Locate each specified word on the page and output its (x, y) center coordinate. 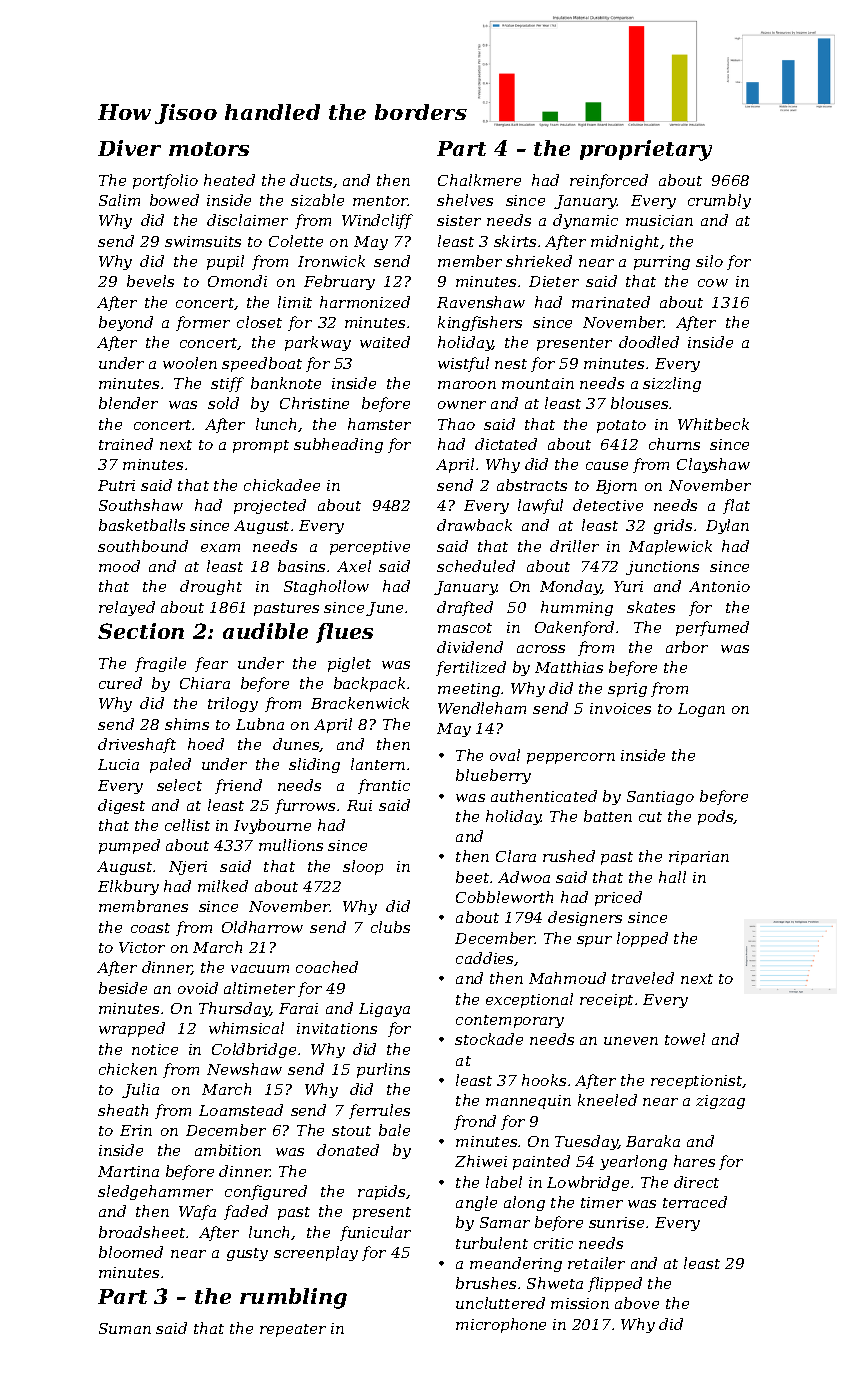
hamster (379, 424)
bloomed (131, 1252)
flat (736, 506)
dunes (296, 745)
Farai (298, 1008)
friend (238, 786)
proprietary (646, 150)
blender (128, 403)
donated (348, 1150)
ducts (311, 180)
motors (209, 149)
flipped (615, 1284)
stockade (489, 1039)
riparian (699, 858)
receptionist (697, 1082)
